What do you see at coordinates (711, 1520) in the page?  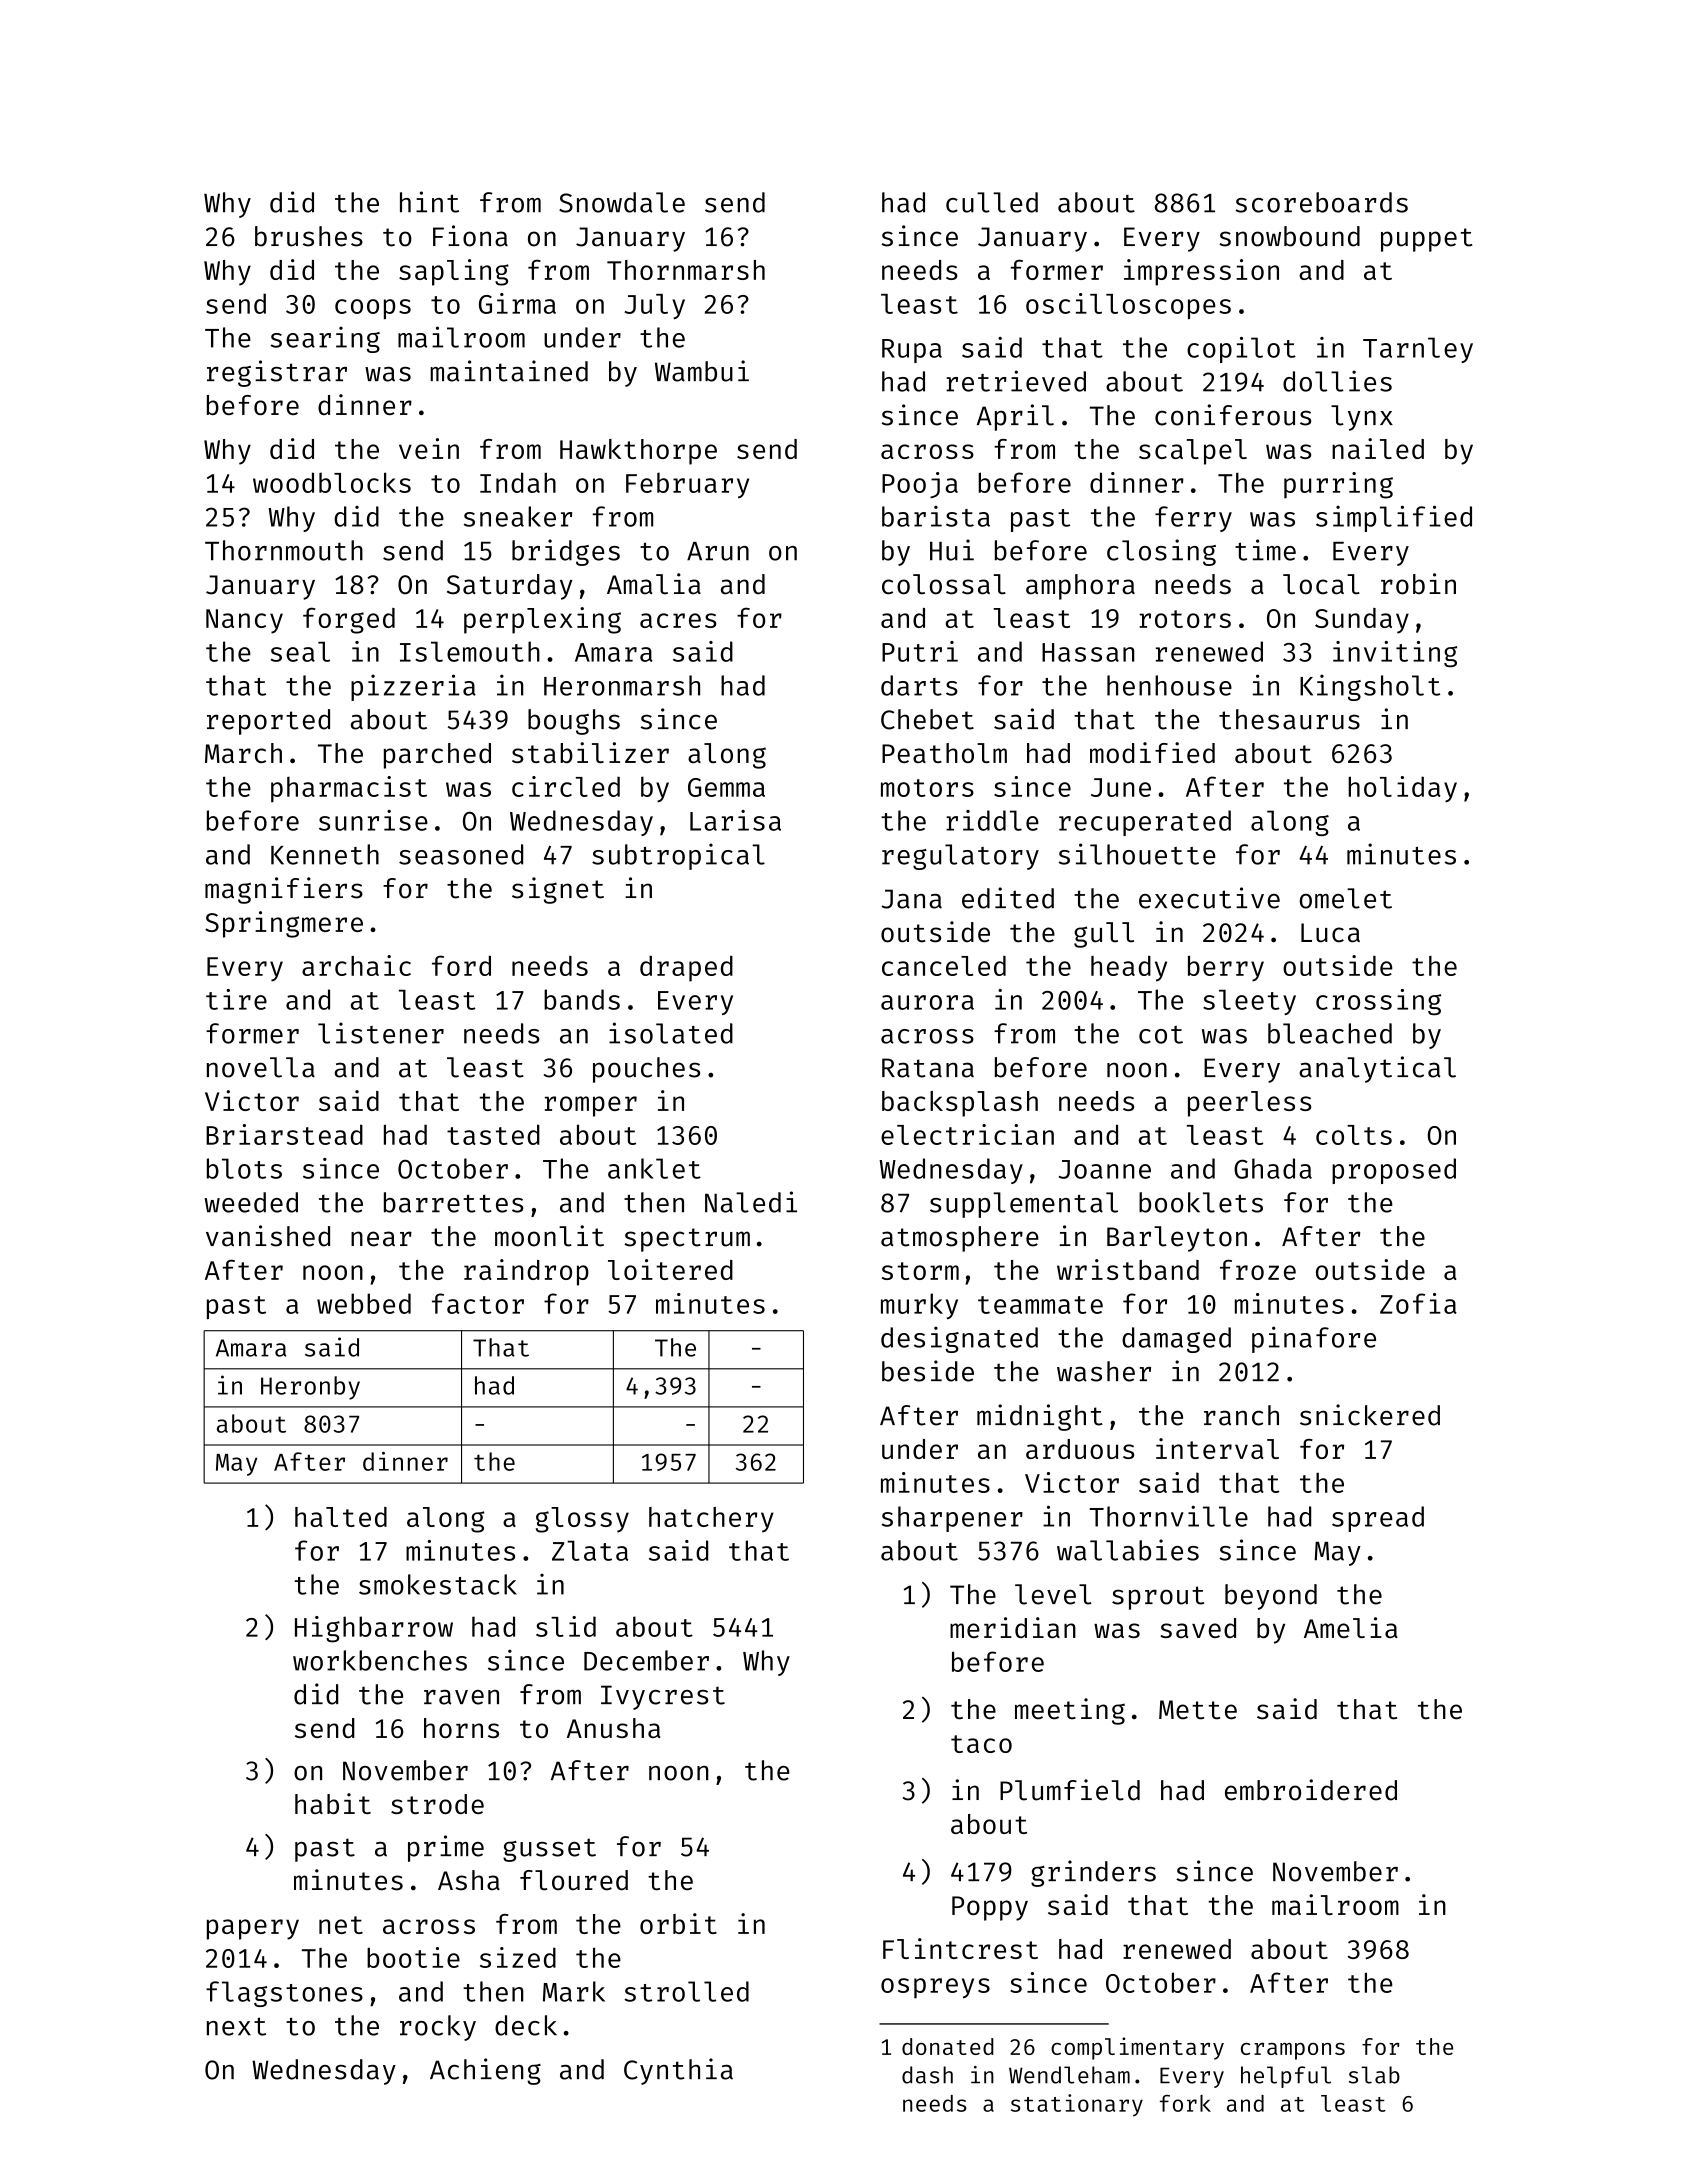 I see `hatchery` at bounding box center [711, 1520].
